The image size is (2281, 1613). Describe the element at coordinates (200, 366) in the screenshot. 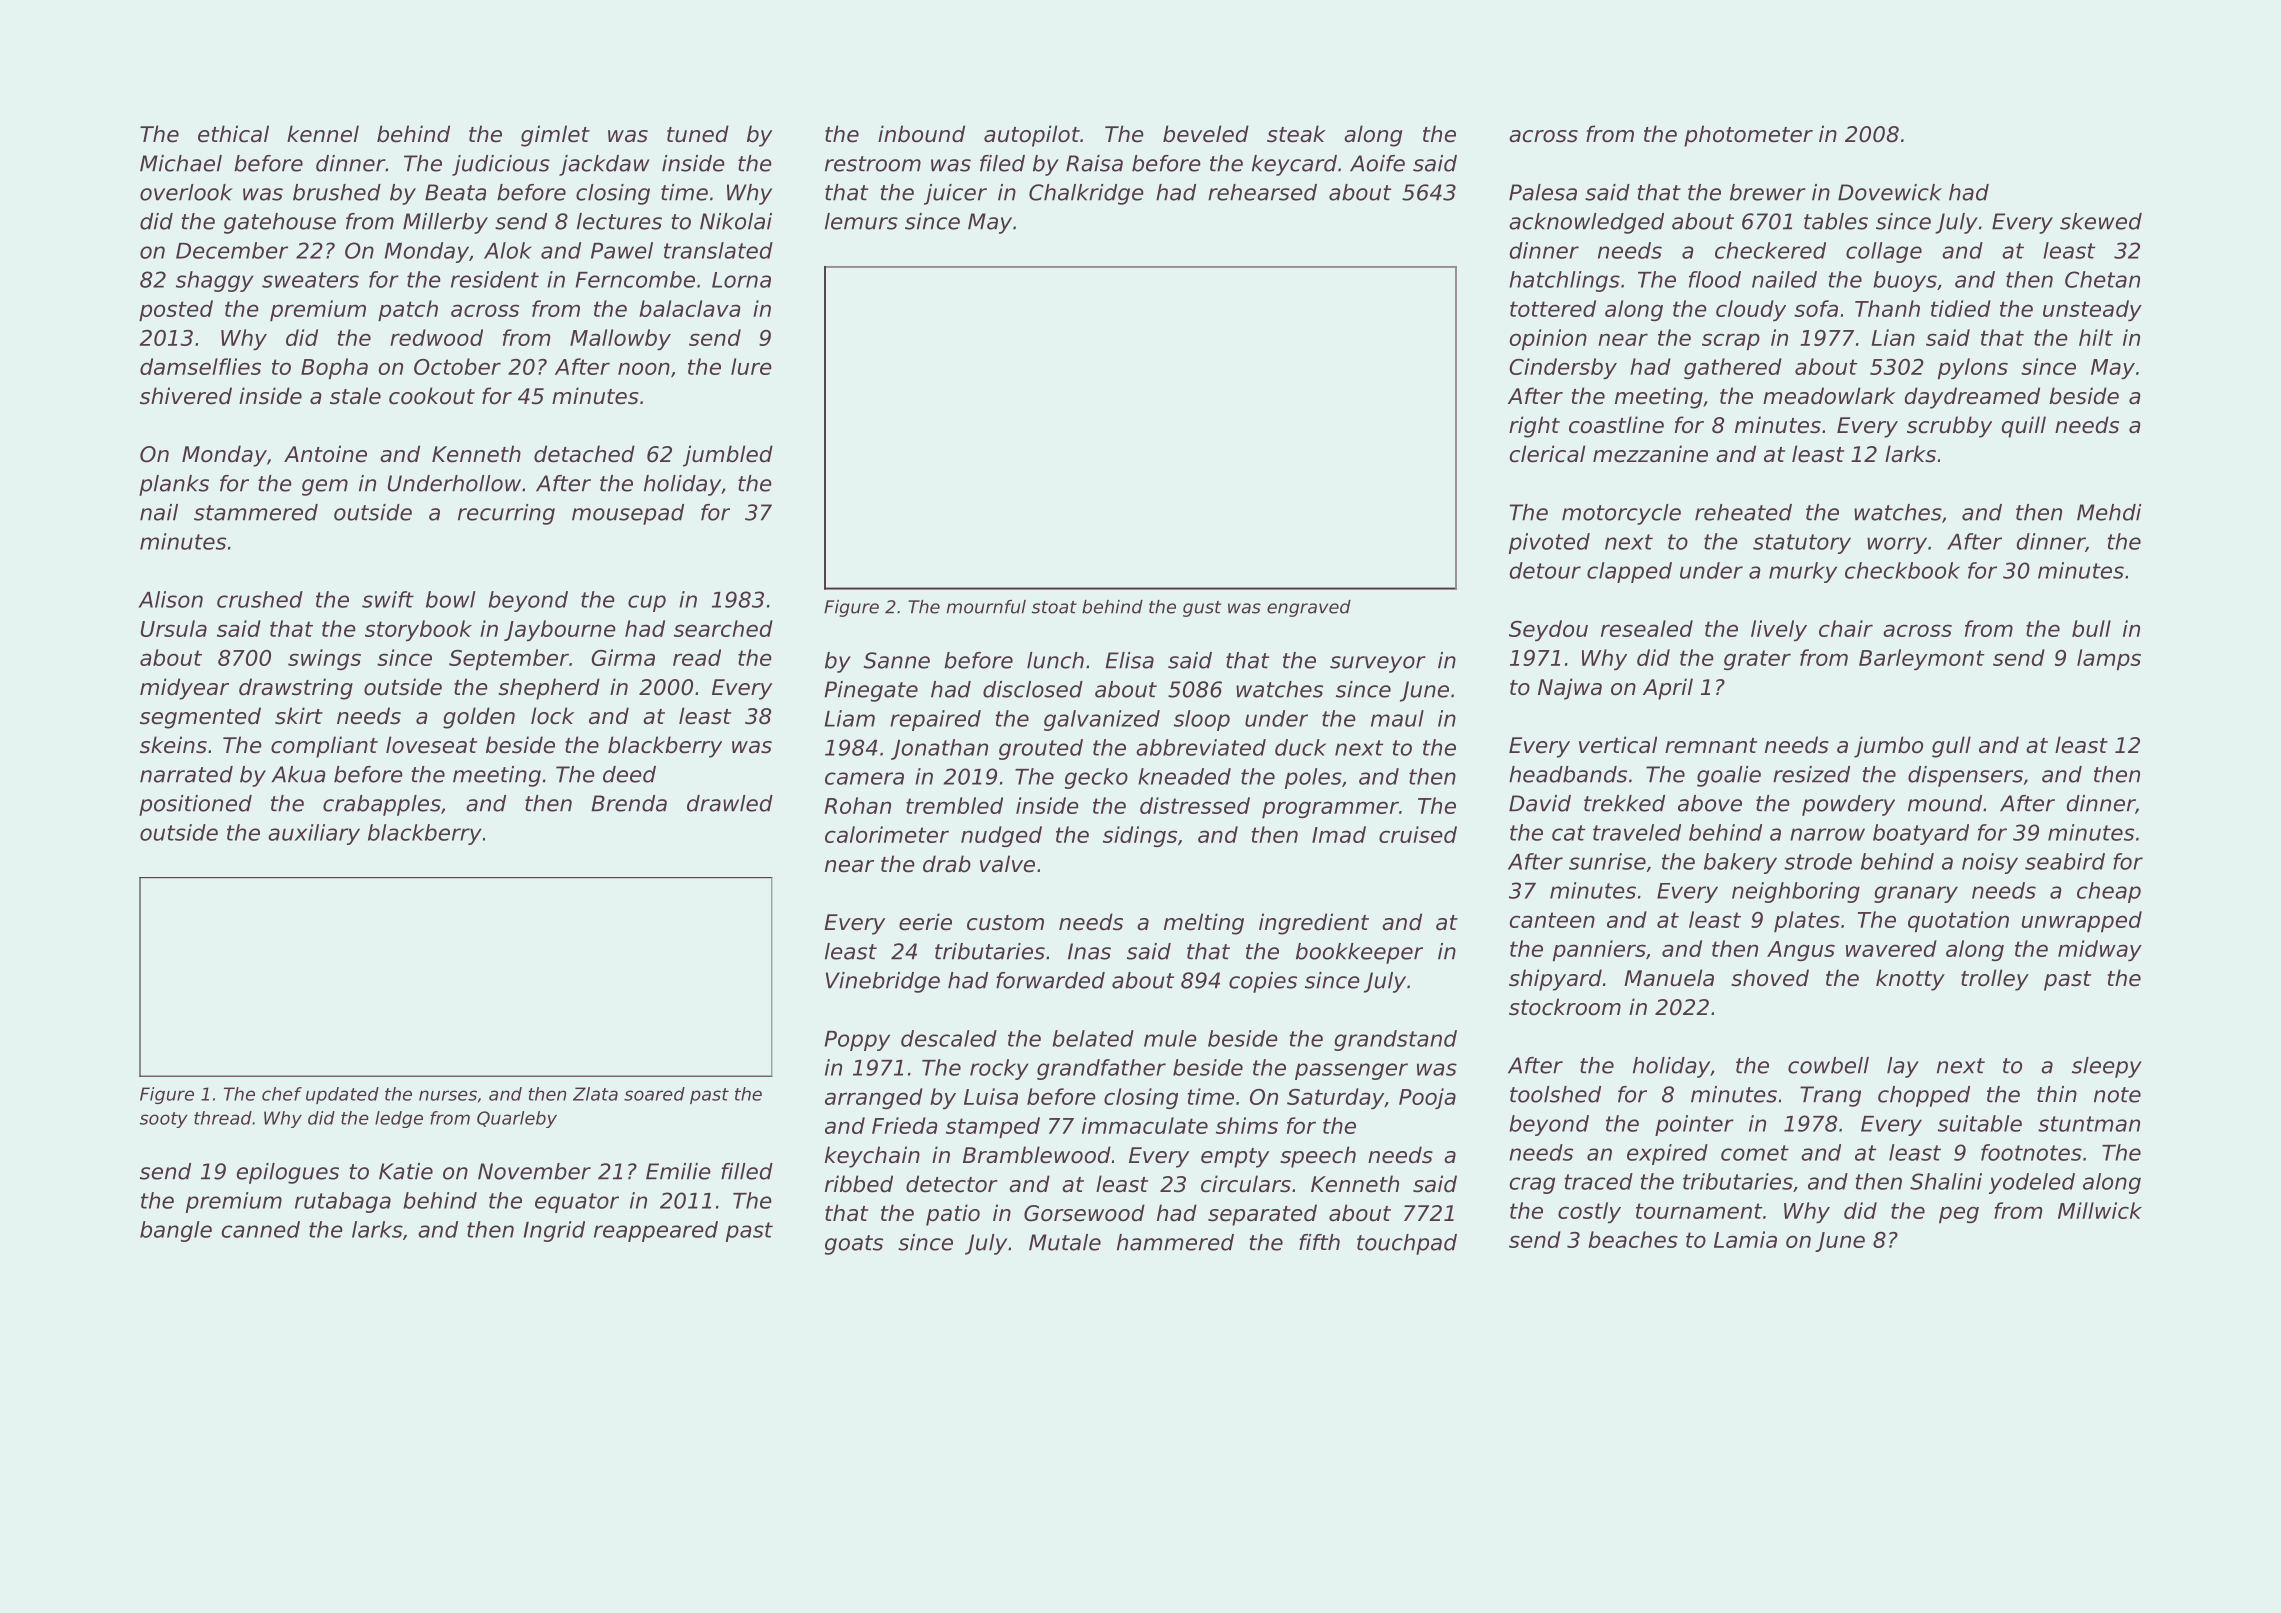

I see `damselflies` at that location.
